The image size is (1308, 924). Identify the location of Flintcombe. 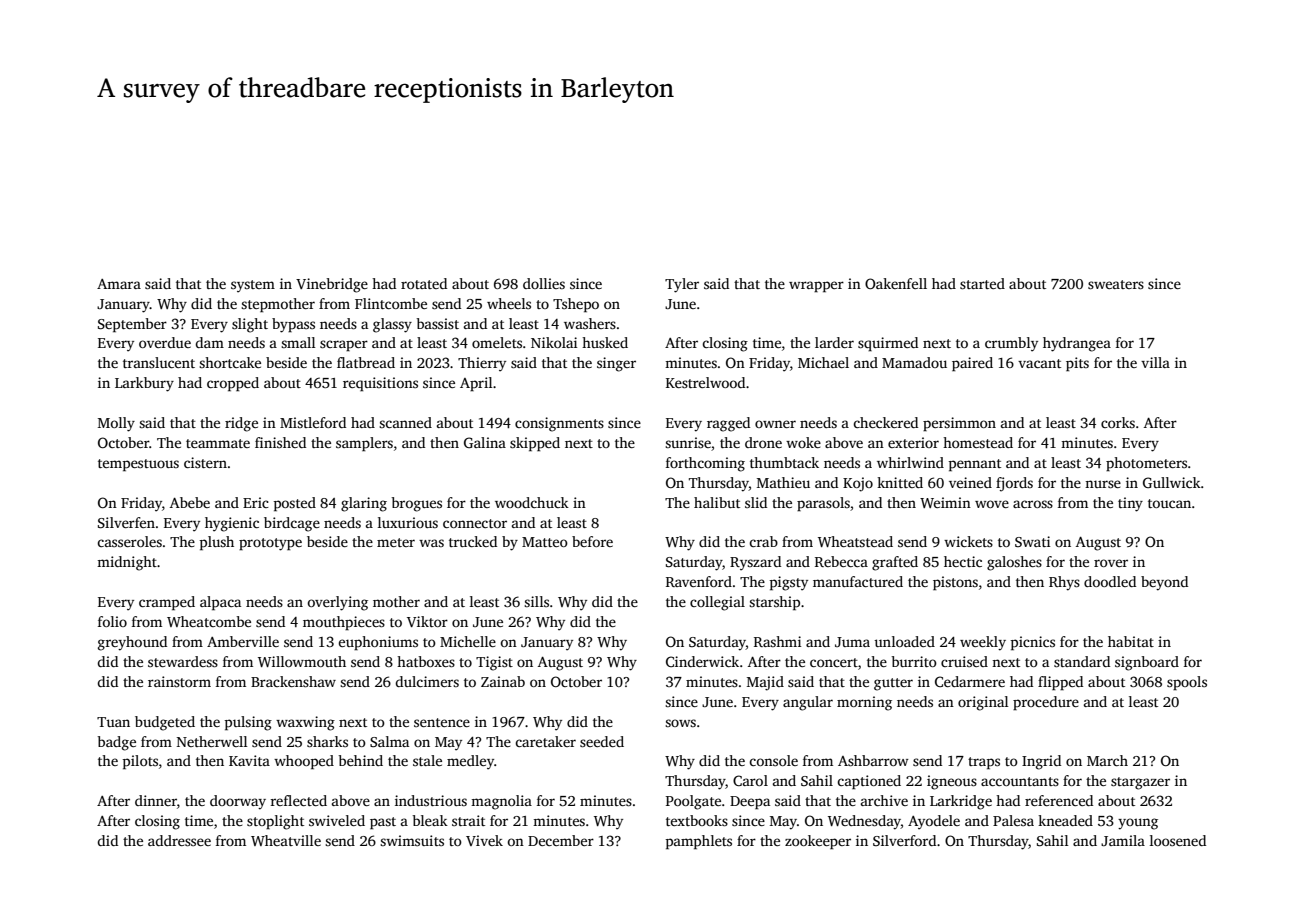
(391, 303).
